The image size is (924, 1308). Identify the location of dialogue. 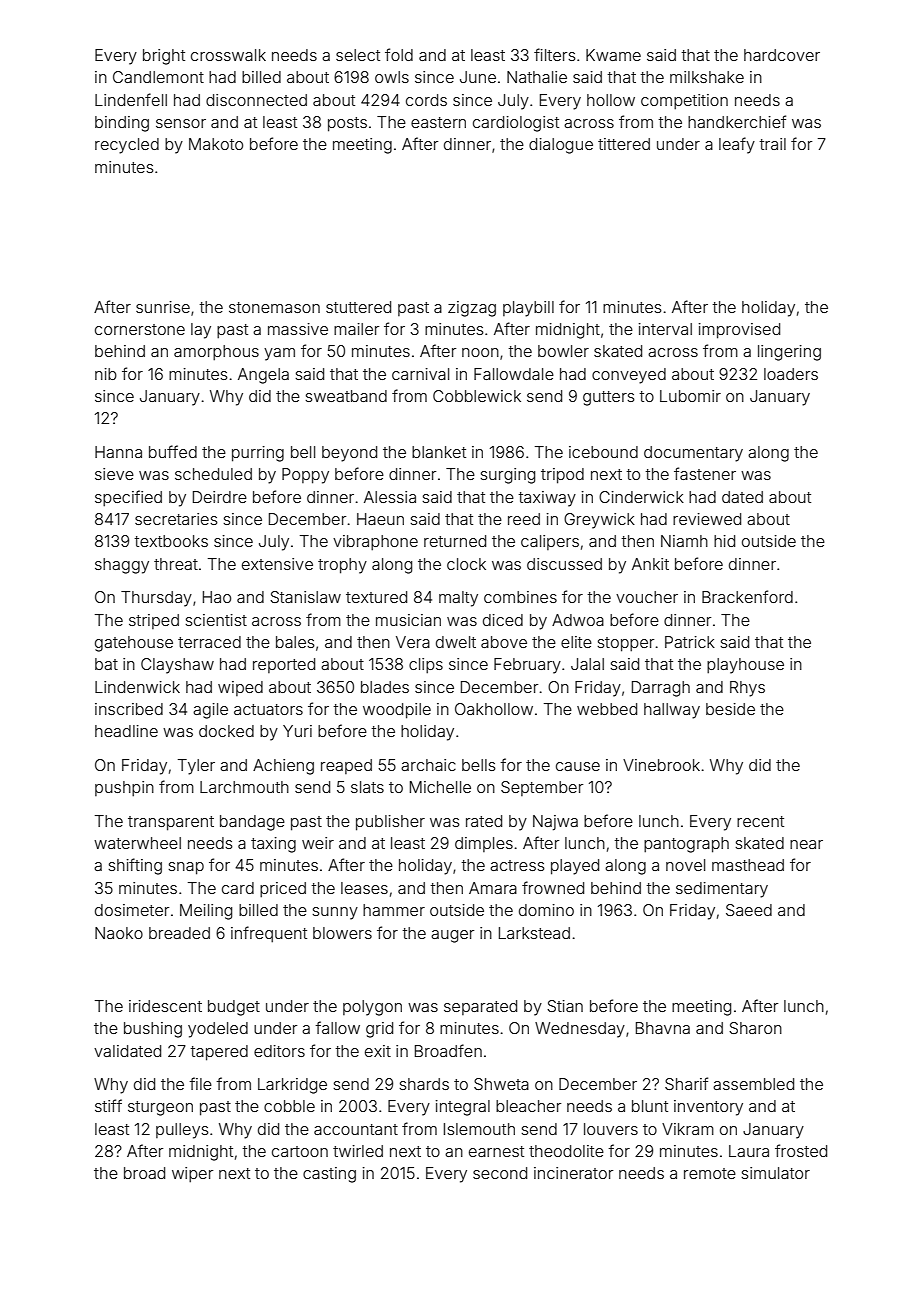
(561, 146).
